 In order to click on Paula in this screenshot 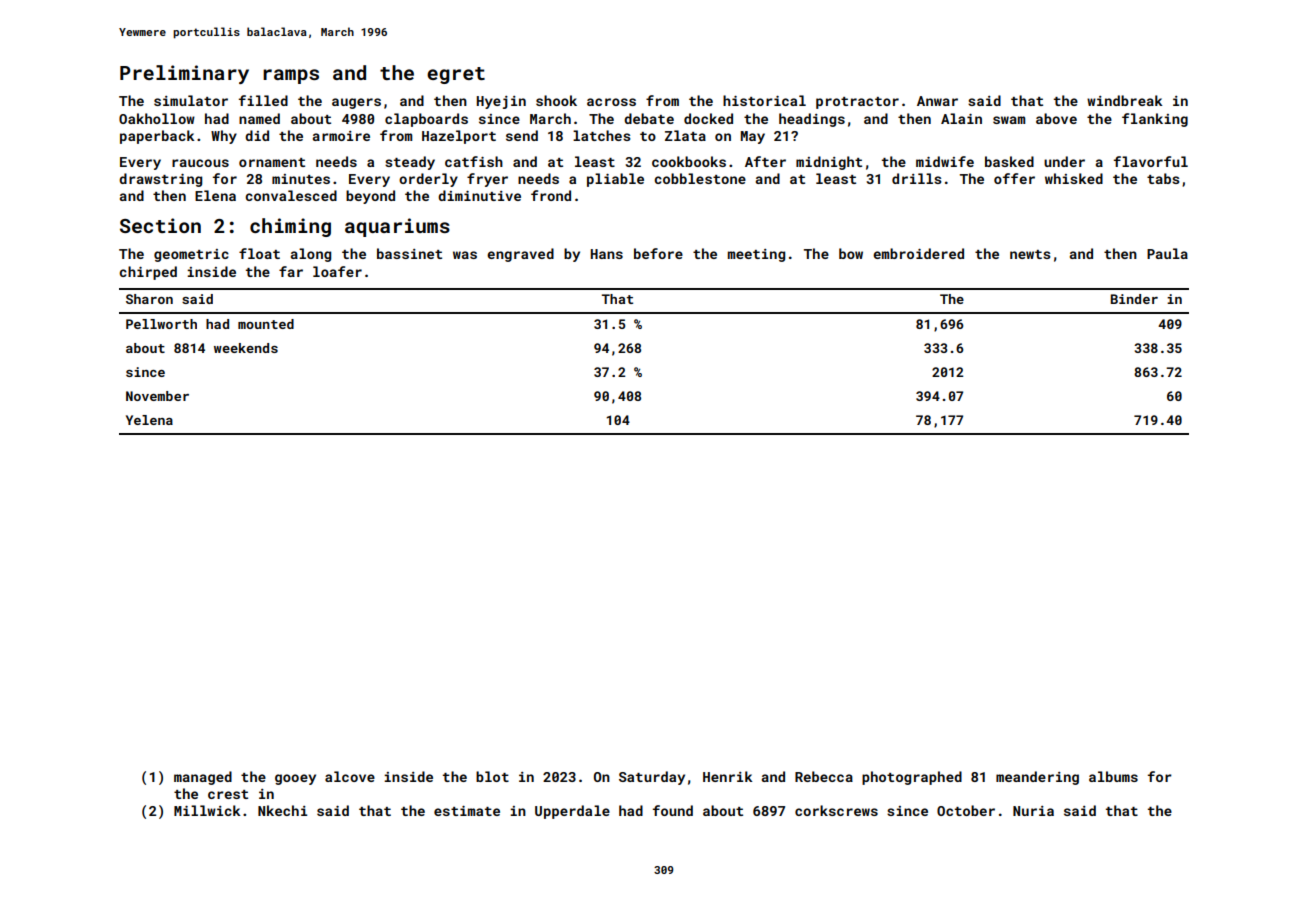, I will do `click(1167, 253)`.
